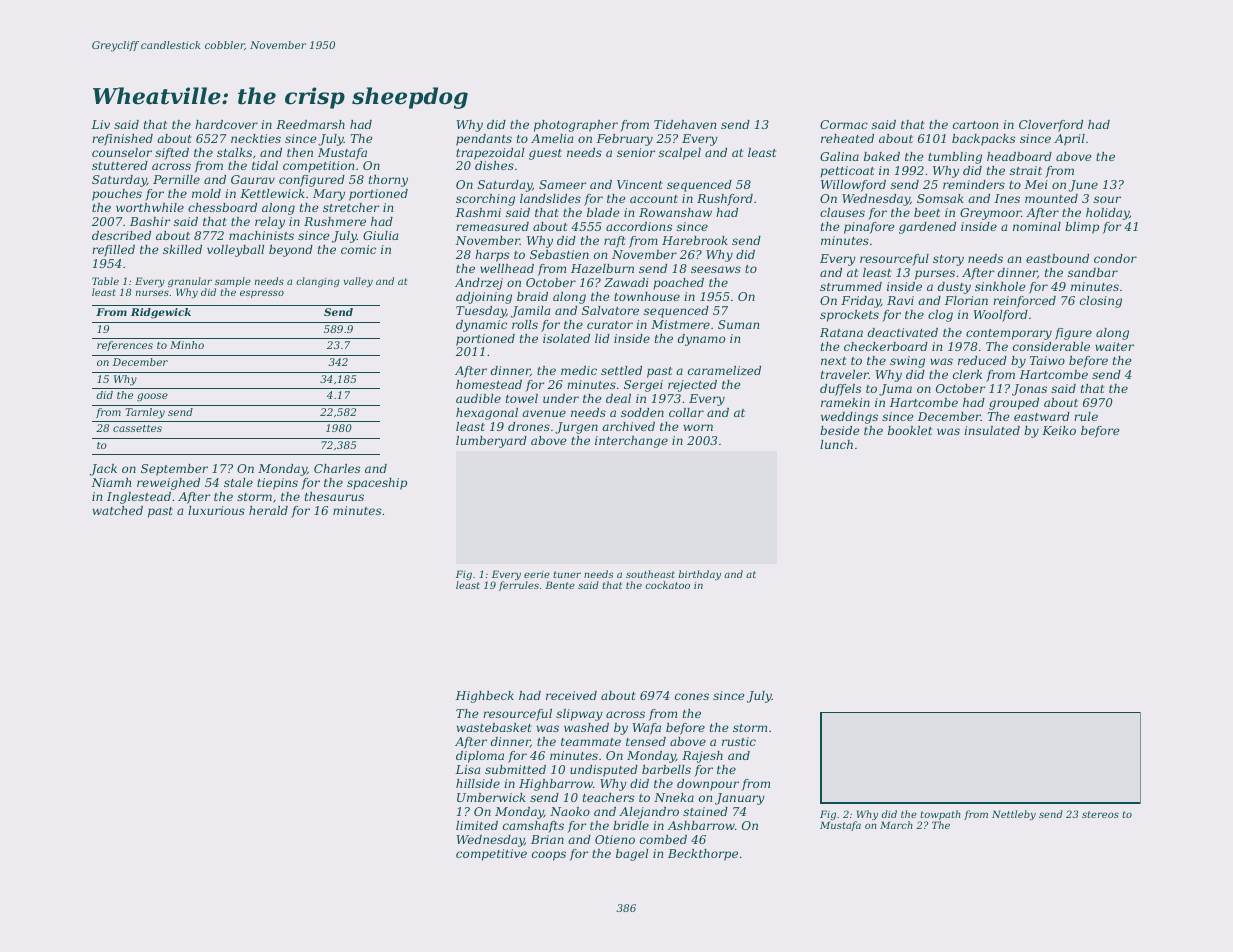 The height and width of the screenshot is (952, 1233). What do you see at coordinates (559, 254) in the screenshot?
I see `Sebastien` at bounding box center [559, 254].
